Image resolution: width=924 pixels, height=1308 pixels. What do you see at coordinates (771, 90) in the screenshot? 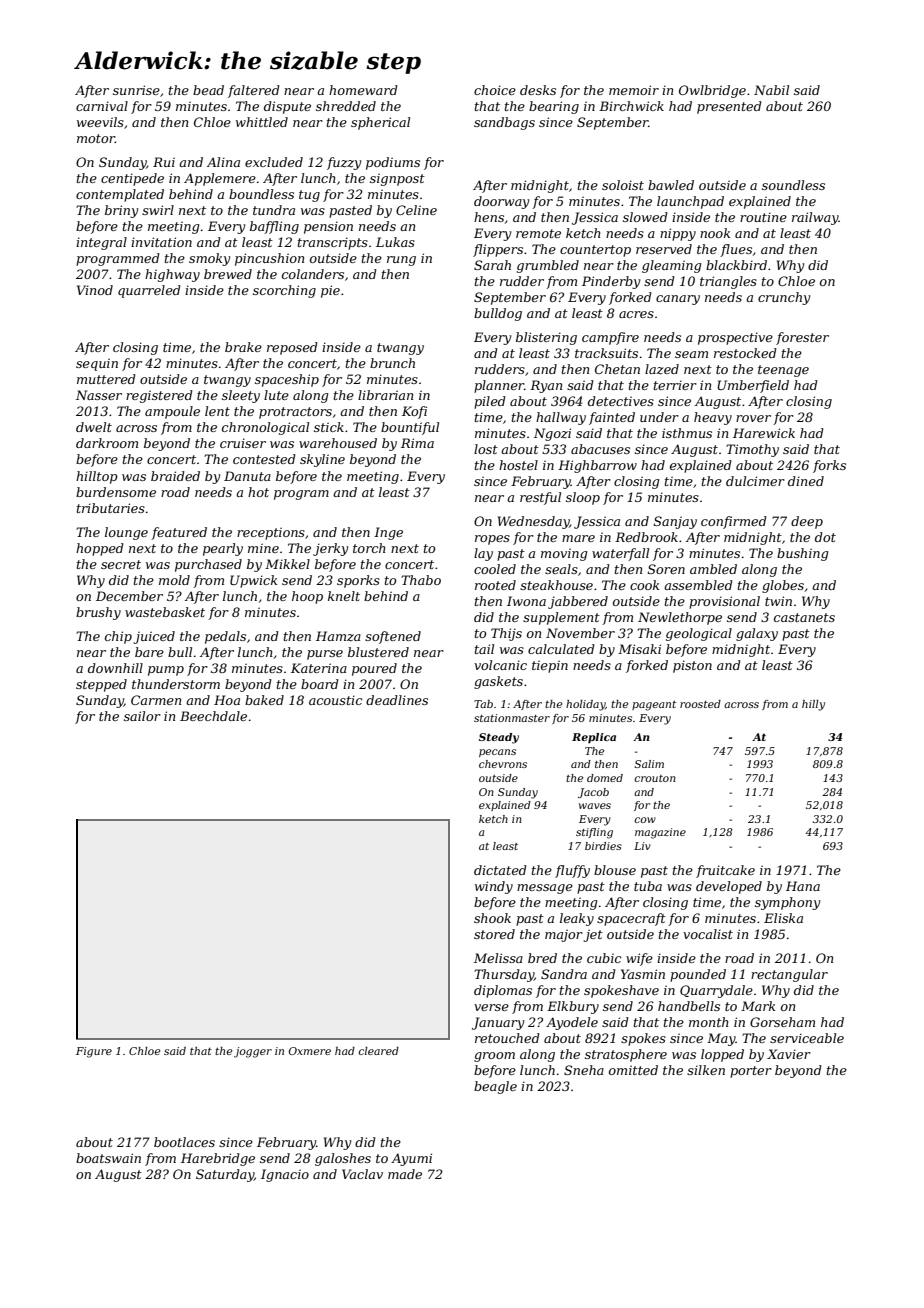
I see `Nabil` at bounding box center [771, 90].
